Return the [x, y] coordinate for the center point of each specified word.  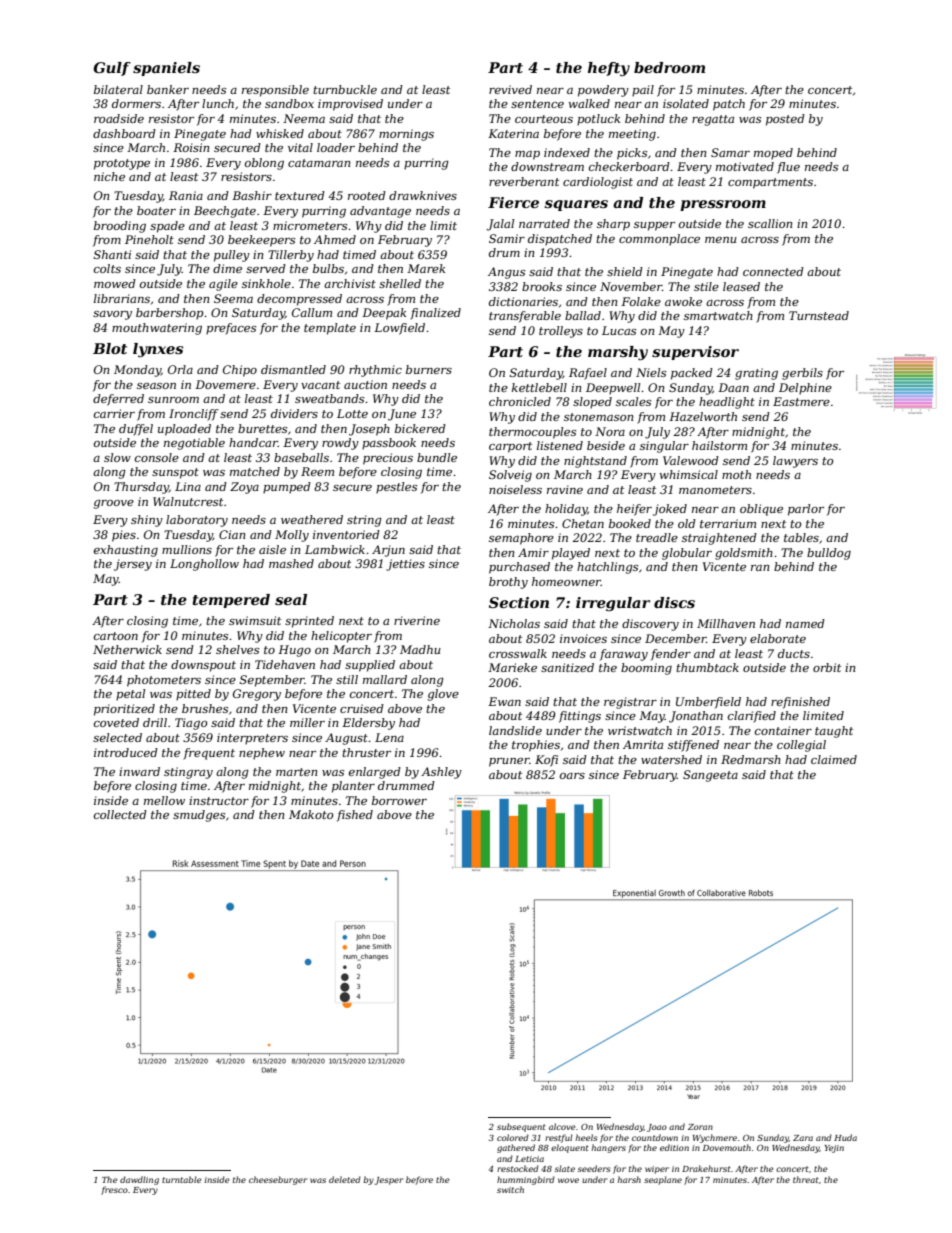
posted [785, 120]
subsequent [521, 1127]
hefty [609, 69]
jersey [133, 565]
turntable [182, 1179]
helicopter [341, 637]
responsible [275, 91]
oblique [761, 510]
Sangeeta [710, 776]
